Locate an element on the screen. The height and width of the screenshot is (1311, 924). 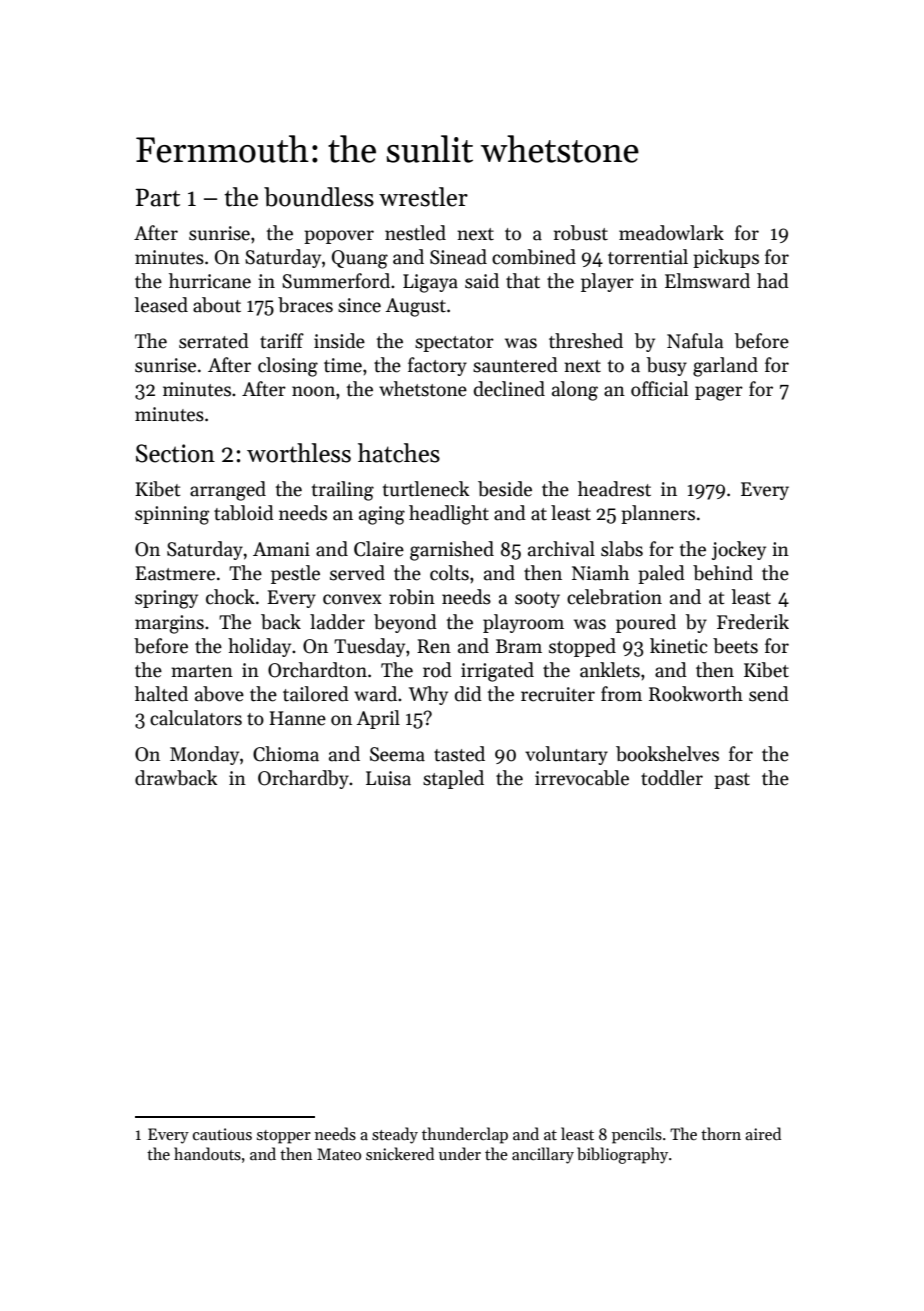
Frederik is located at coordinates (753, 622).
